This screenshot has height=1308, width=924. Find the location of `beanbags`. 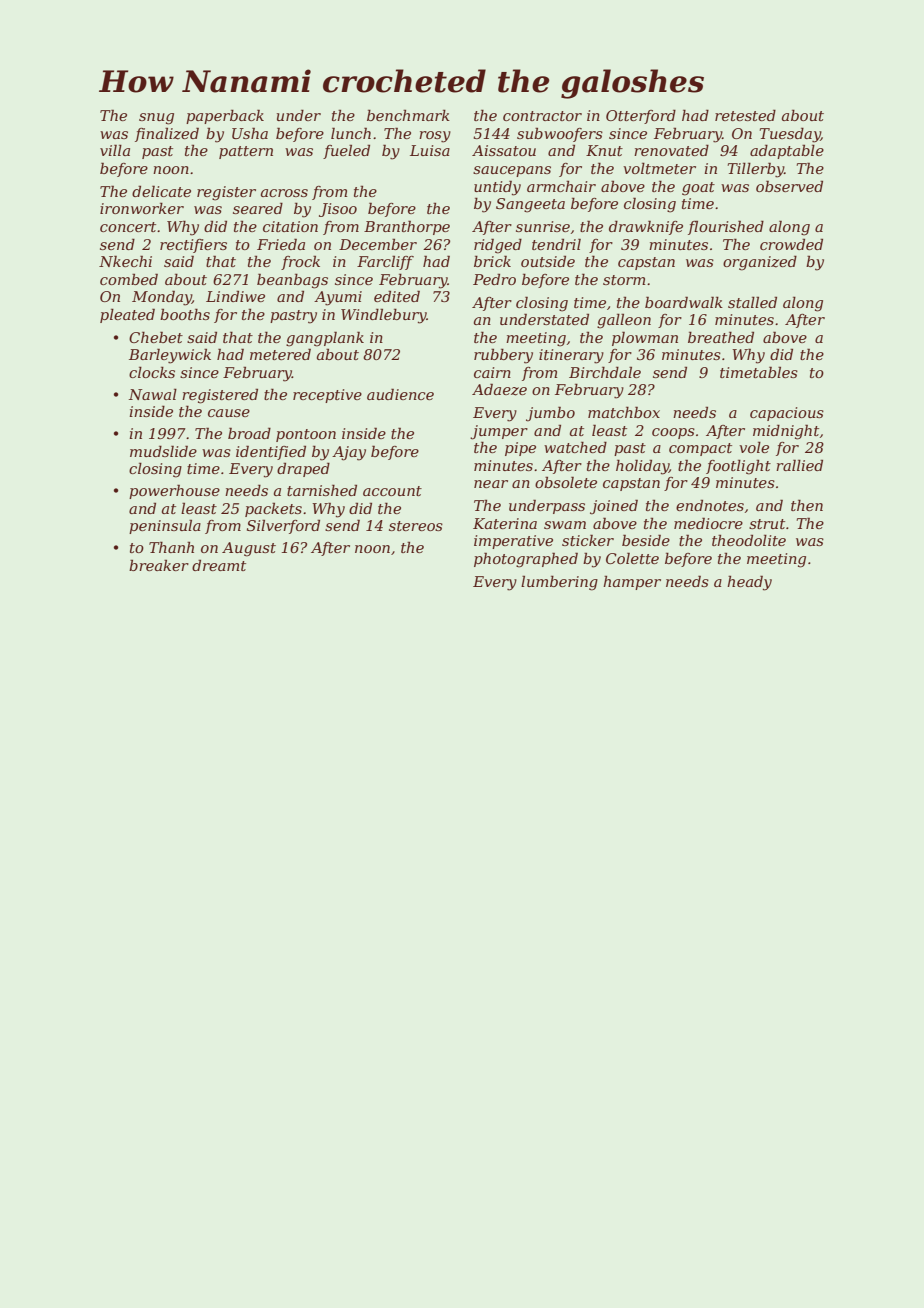

beanbags is located at coordinates (292, 281).
